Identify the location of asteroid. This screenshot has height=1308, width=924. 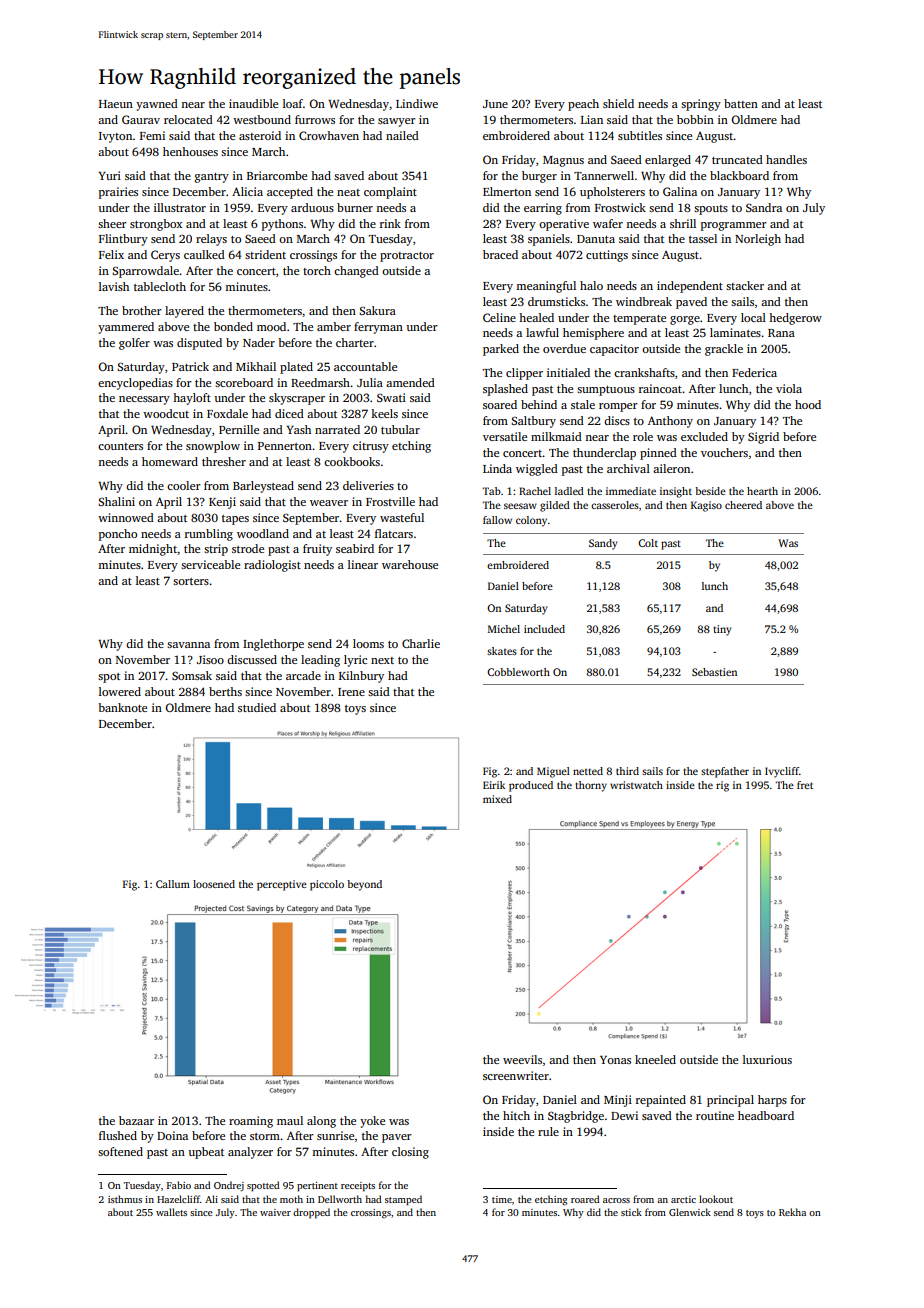
(260, 135).
